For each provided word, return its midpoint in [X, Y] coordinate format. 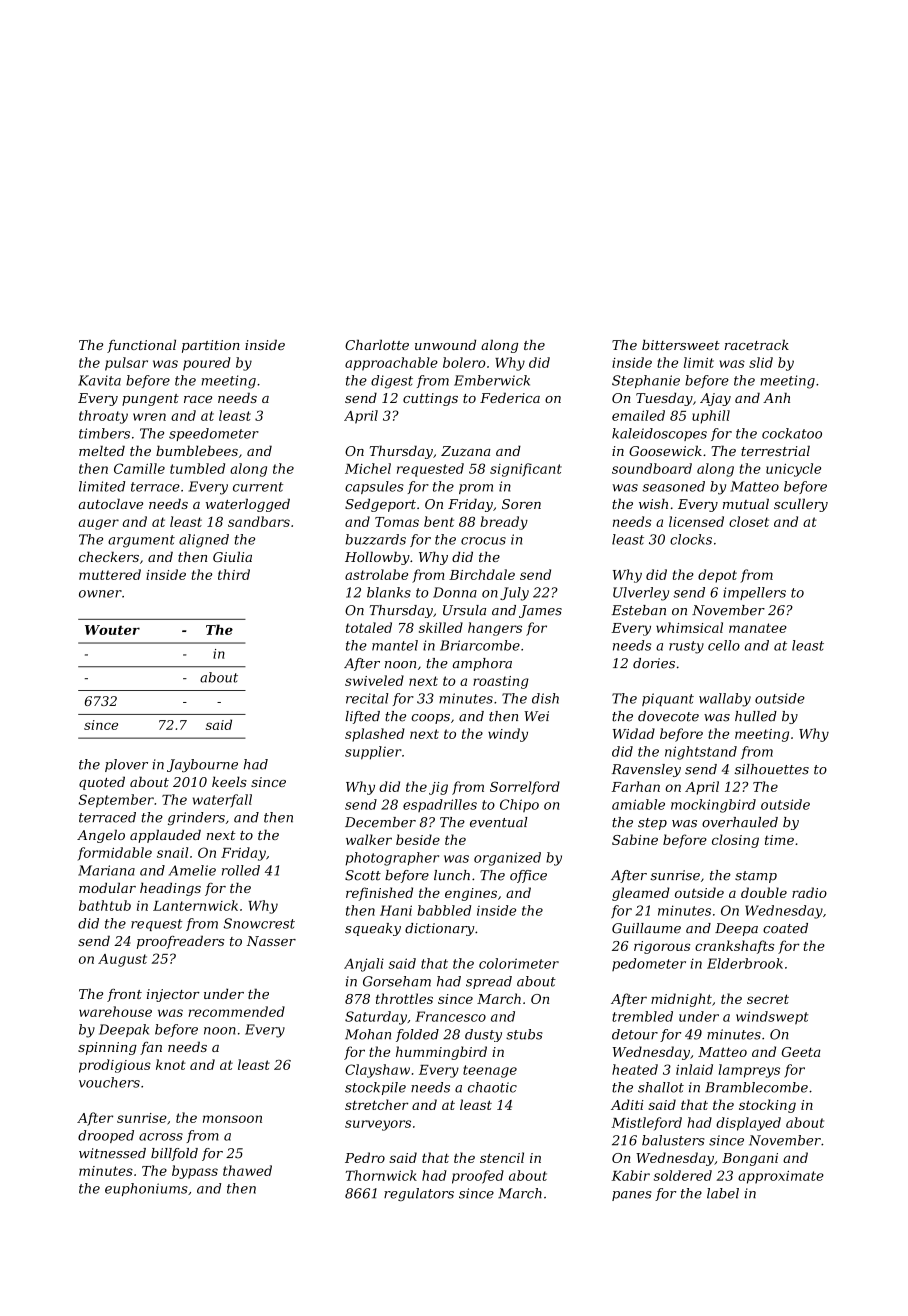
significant [526, 470]
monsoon [232, 1119]
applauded [165, 836]
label [723, 1193]
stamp [756, 877]
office [528, 876]
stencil [502, 1157]
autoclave [111, 503]
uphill [711, 417]
